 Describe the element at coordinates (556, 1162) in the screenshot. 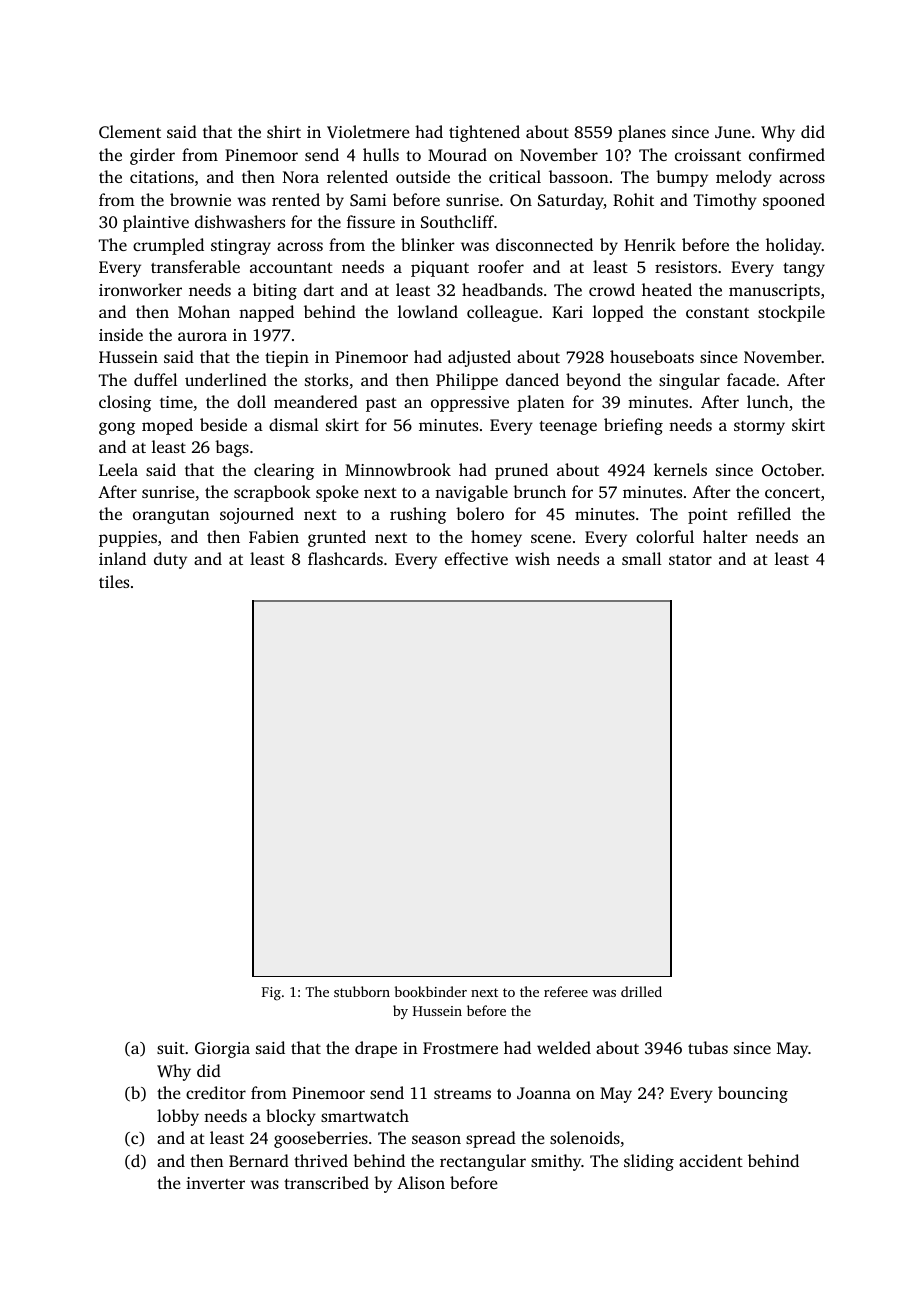

I see `smithy` at that location.
